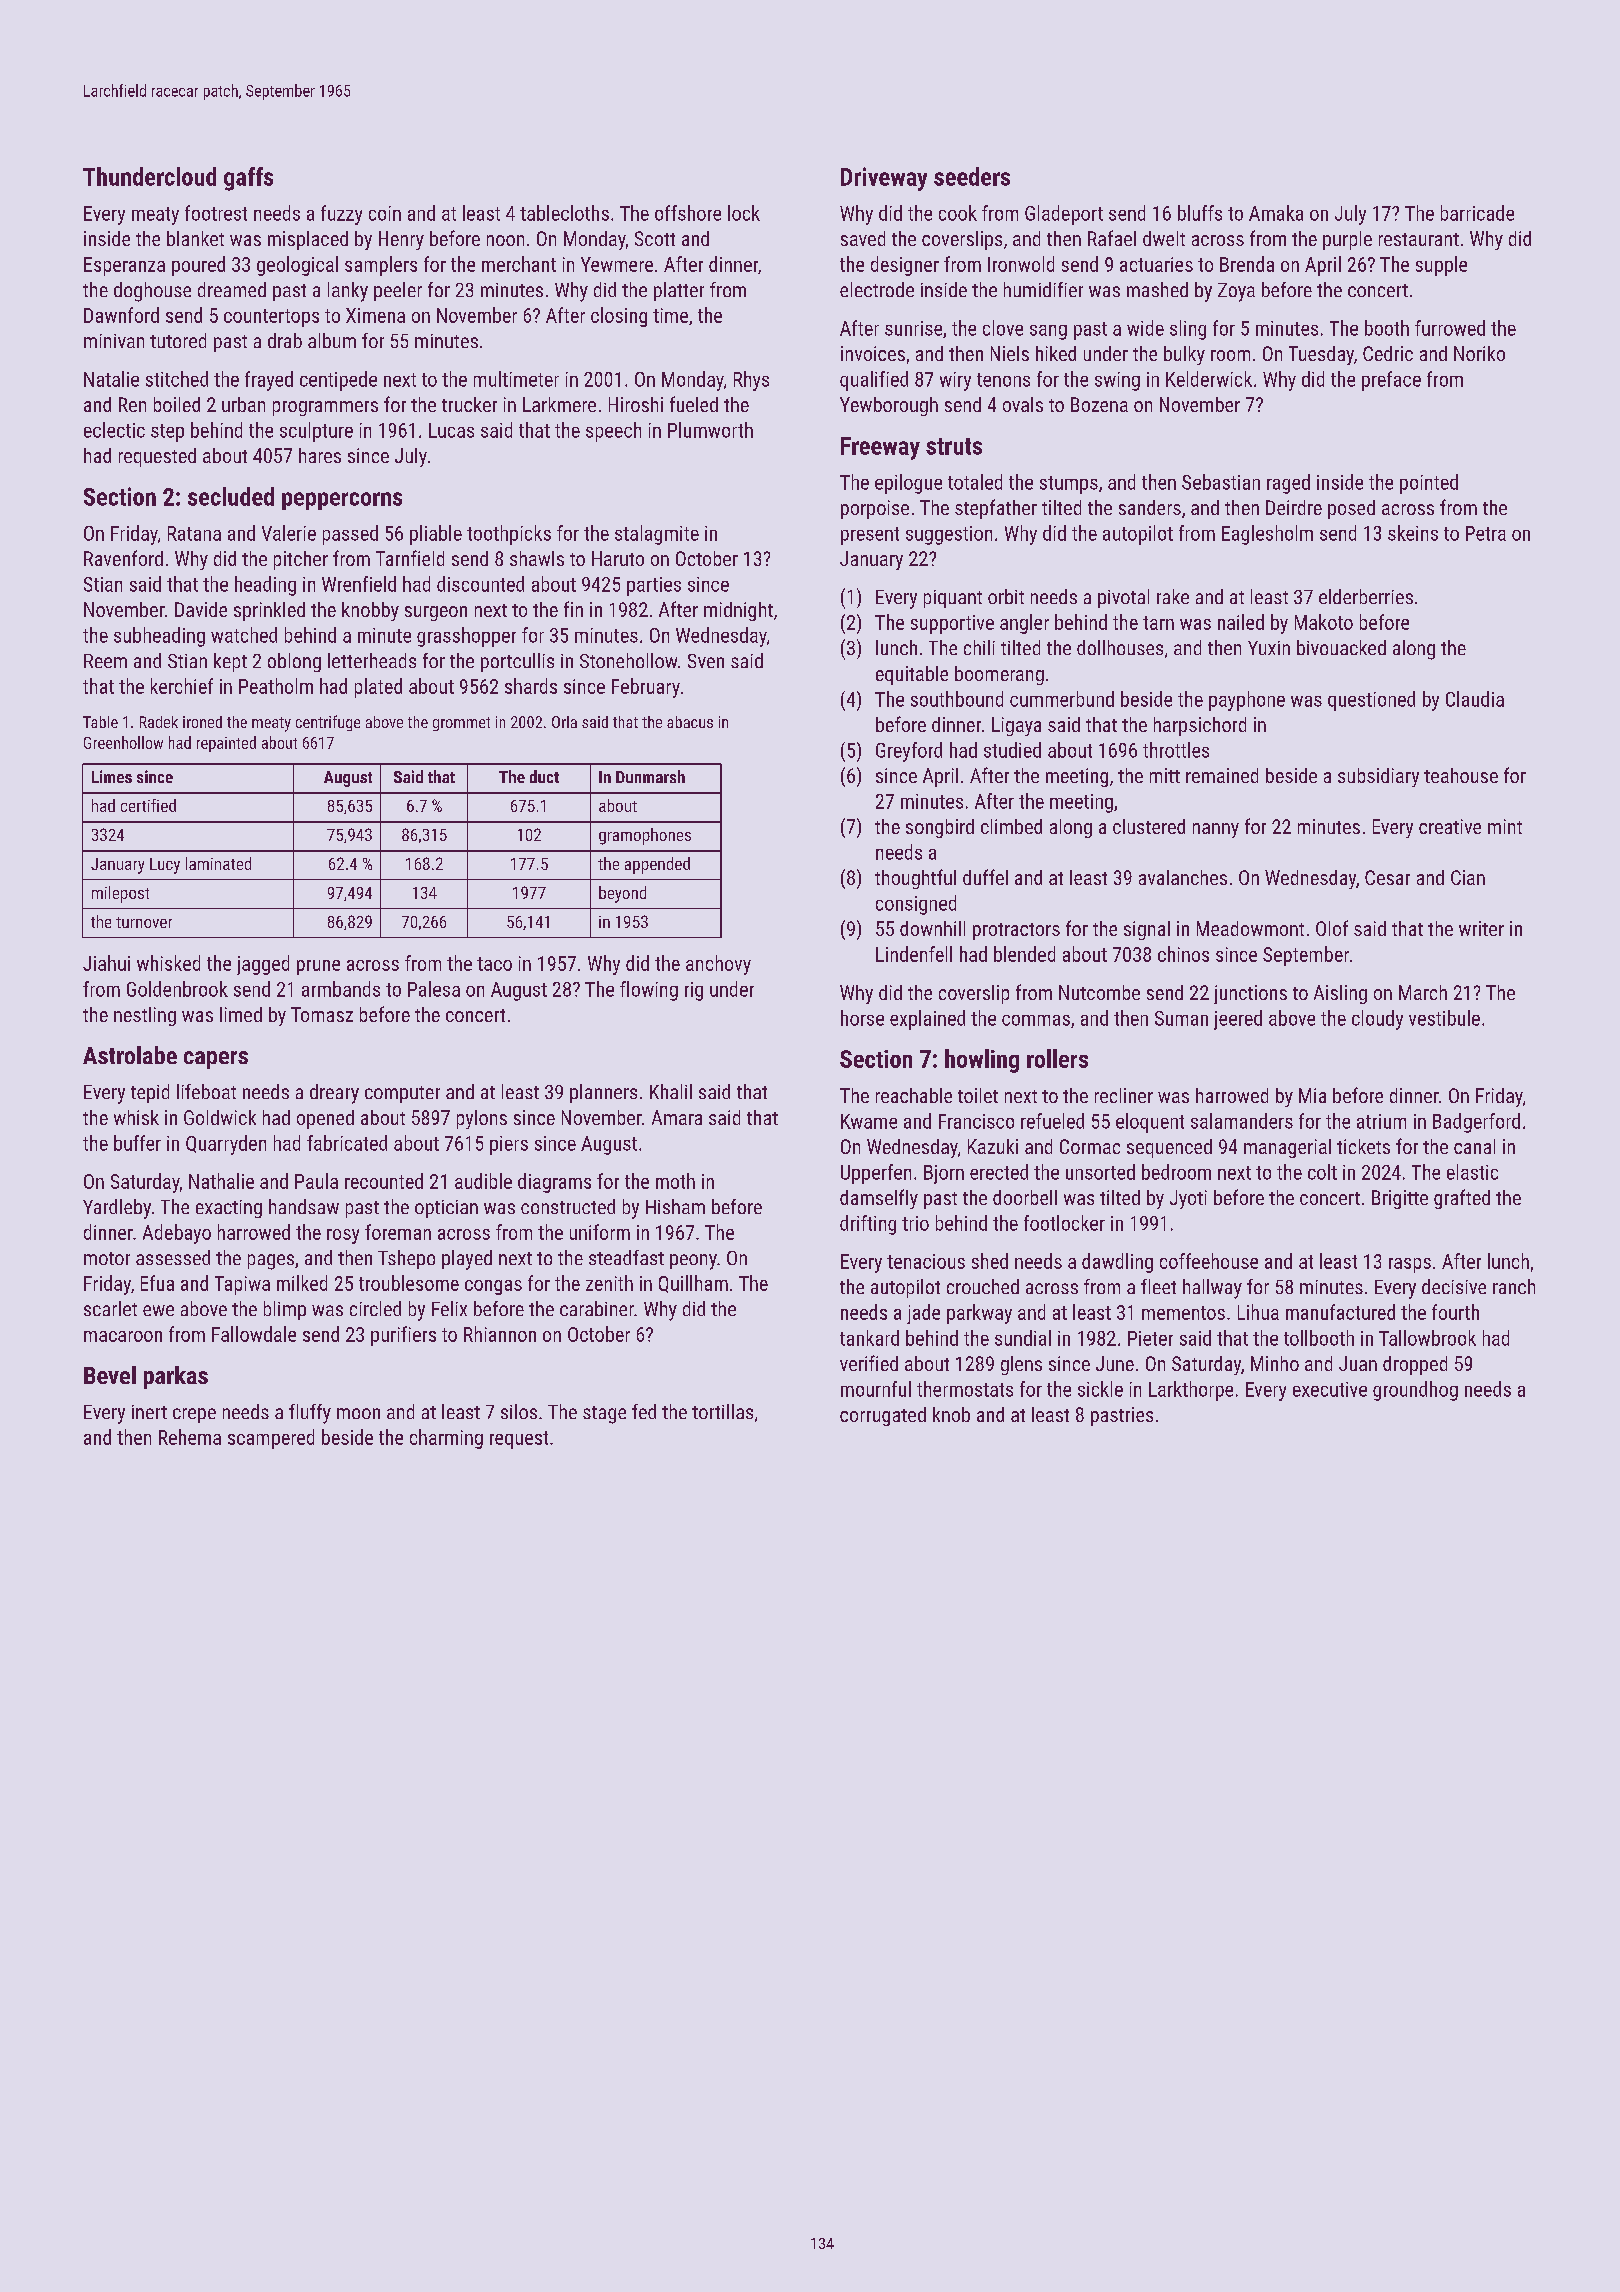  What do you see at coordinates (350, 535) in the page?
I see `passed` at bounding box center [350, 535].
